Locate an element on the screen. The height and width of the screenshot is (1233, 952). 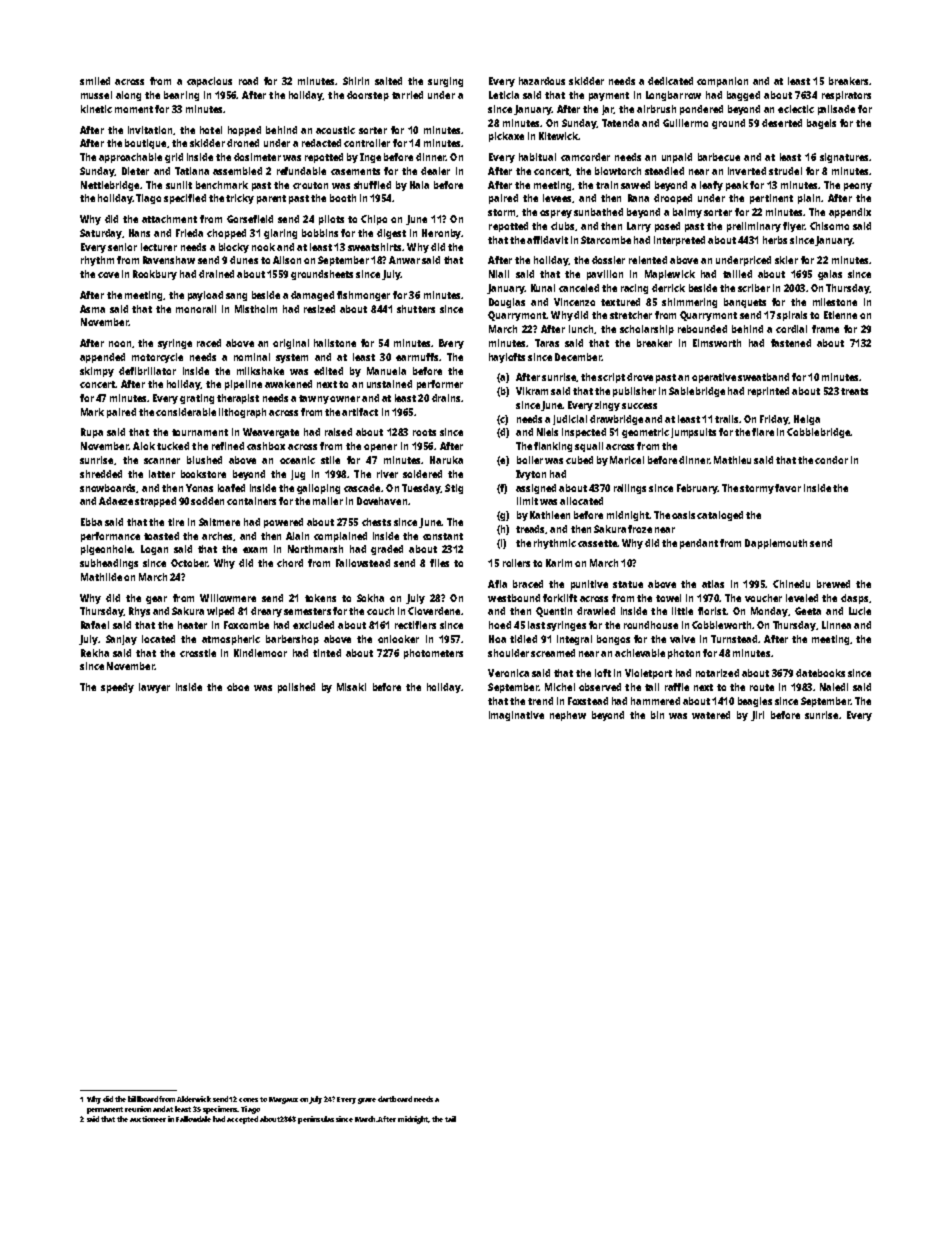
Fallowdale is located at coordinates (193, 1119).
